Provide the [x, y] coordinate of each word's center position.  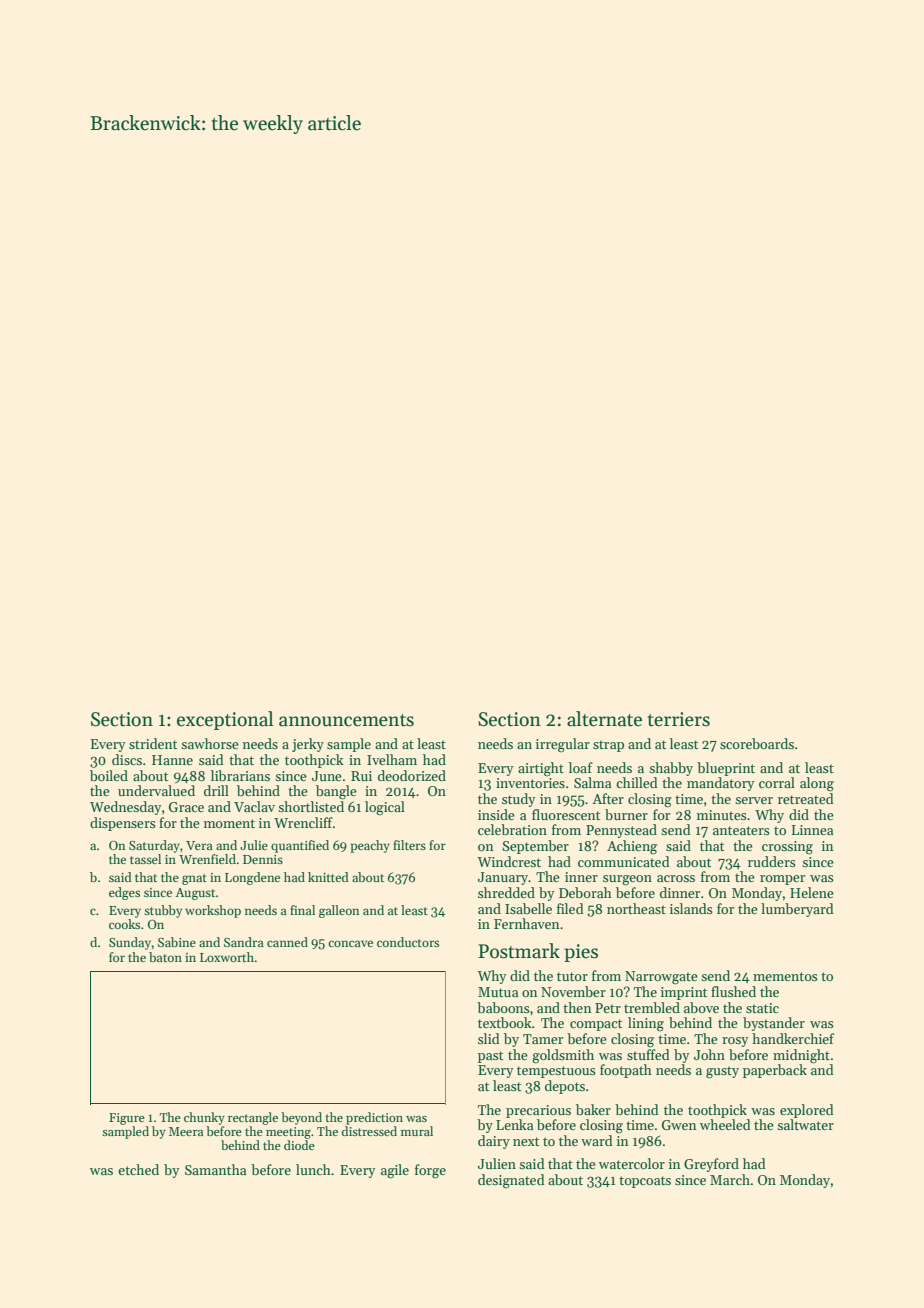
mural [417, 1131]
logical [385, 808]
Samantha [215, 1169]
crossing [787, 848]
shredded [506, 892]
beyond [301, 1118]
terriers [679, 719]
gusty [722, 1072]
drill [216, 790]
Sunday [130, 943]
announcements [346, 720]
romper [782, 880]
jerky [308, 745]
